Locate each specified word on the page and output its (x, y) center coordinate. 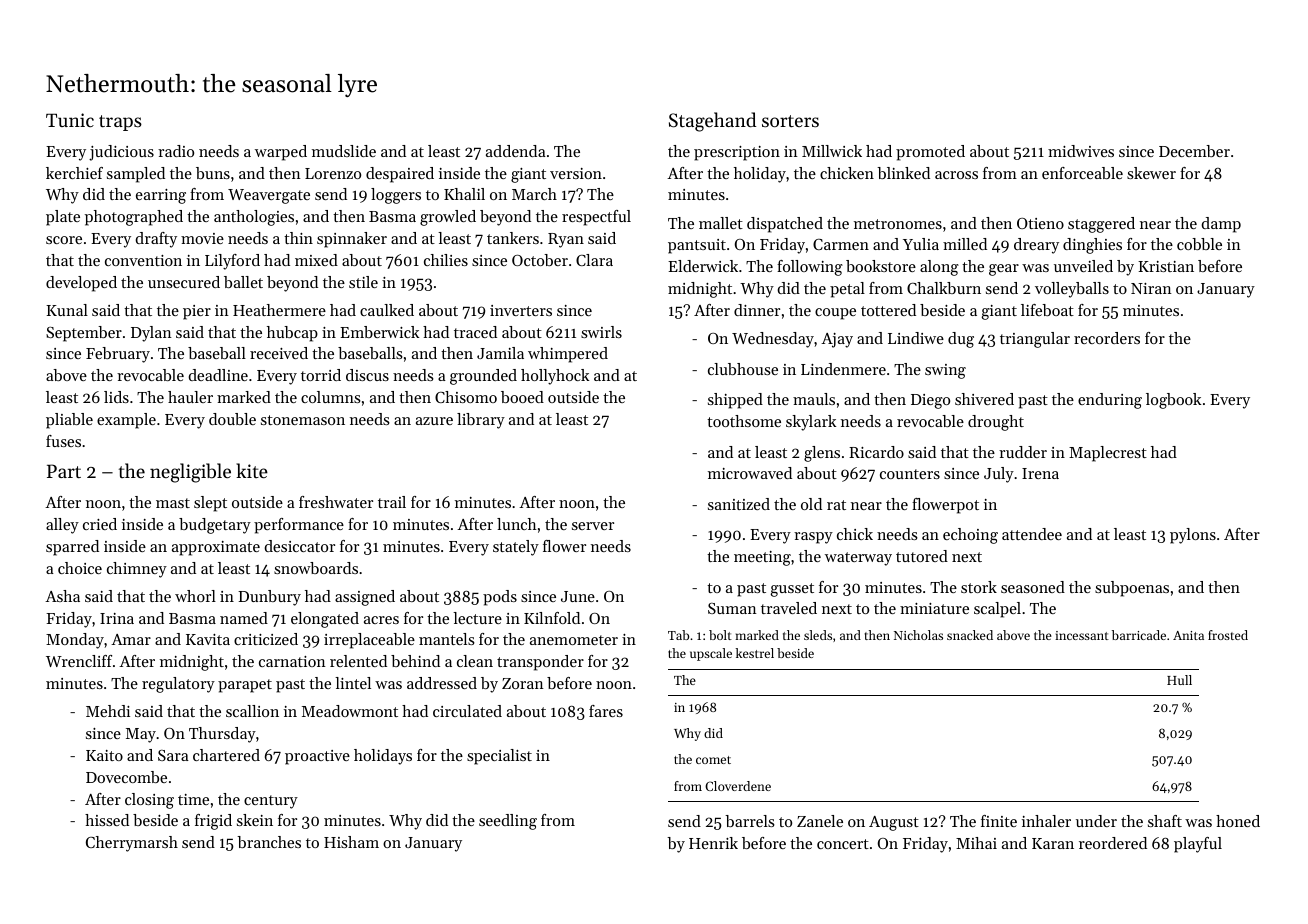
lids (116, 397)
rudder (1023, 452)
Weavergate (269, 196)
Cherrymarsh (132, 844)
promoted (930, 153)
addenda (516, 151)
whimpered (568, 355)
